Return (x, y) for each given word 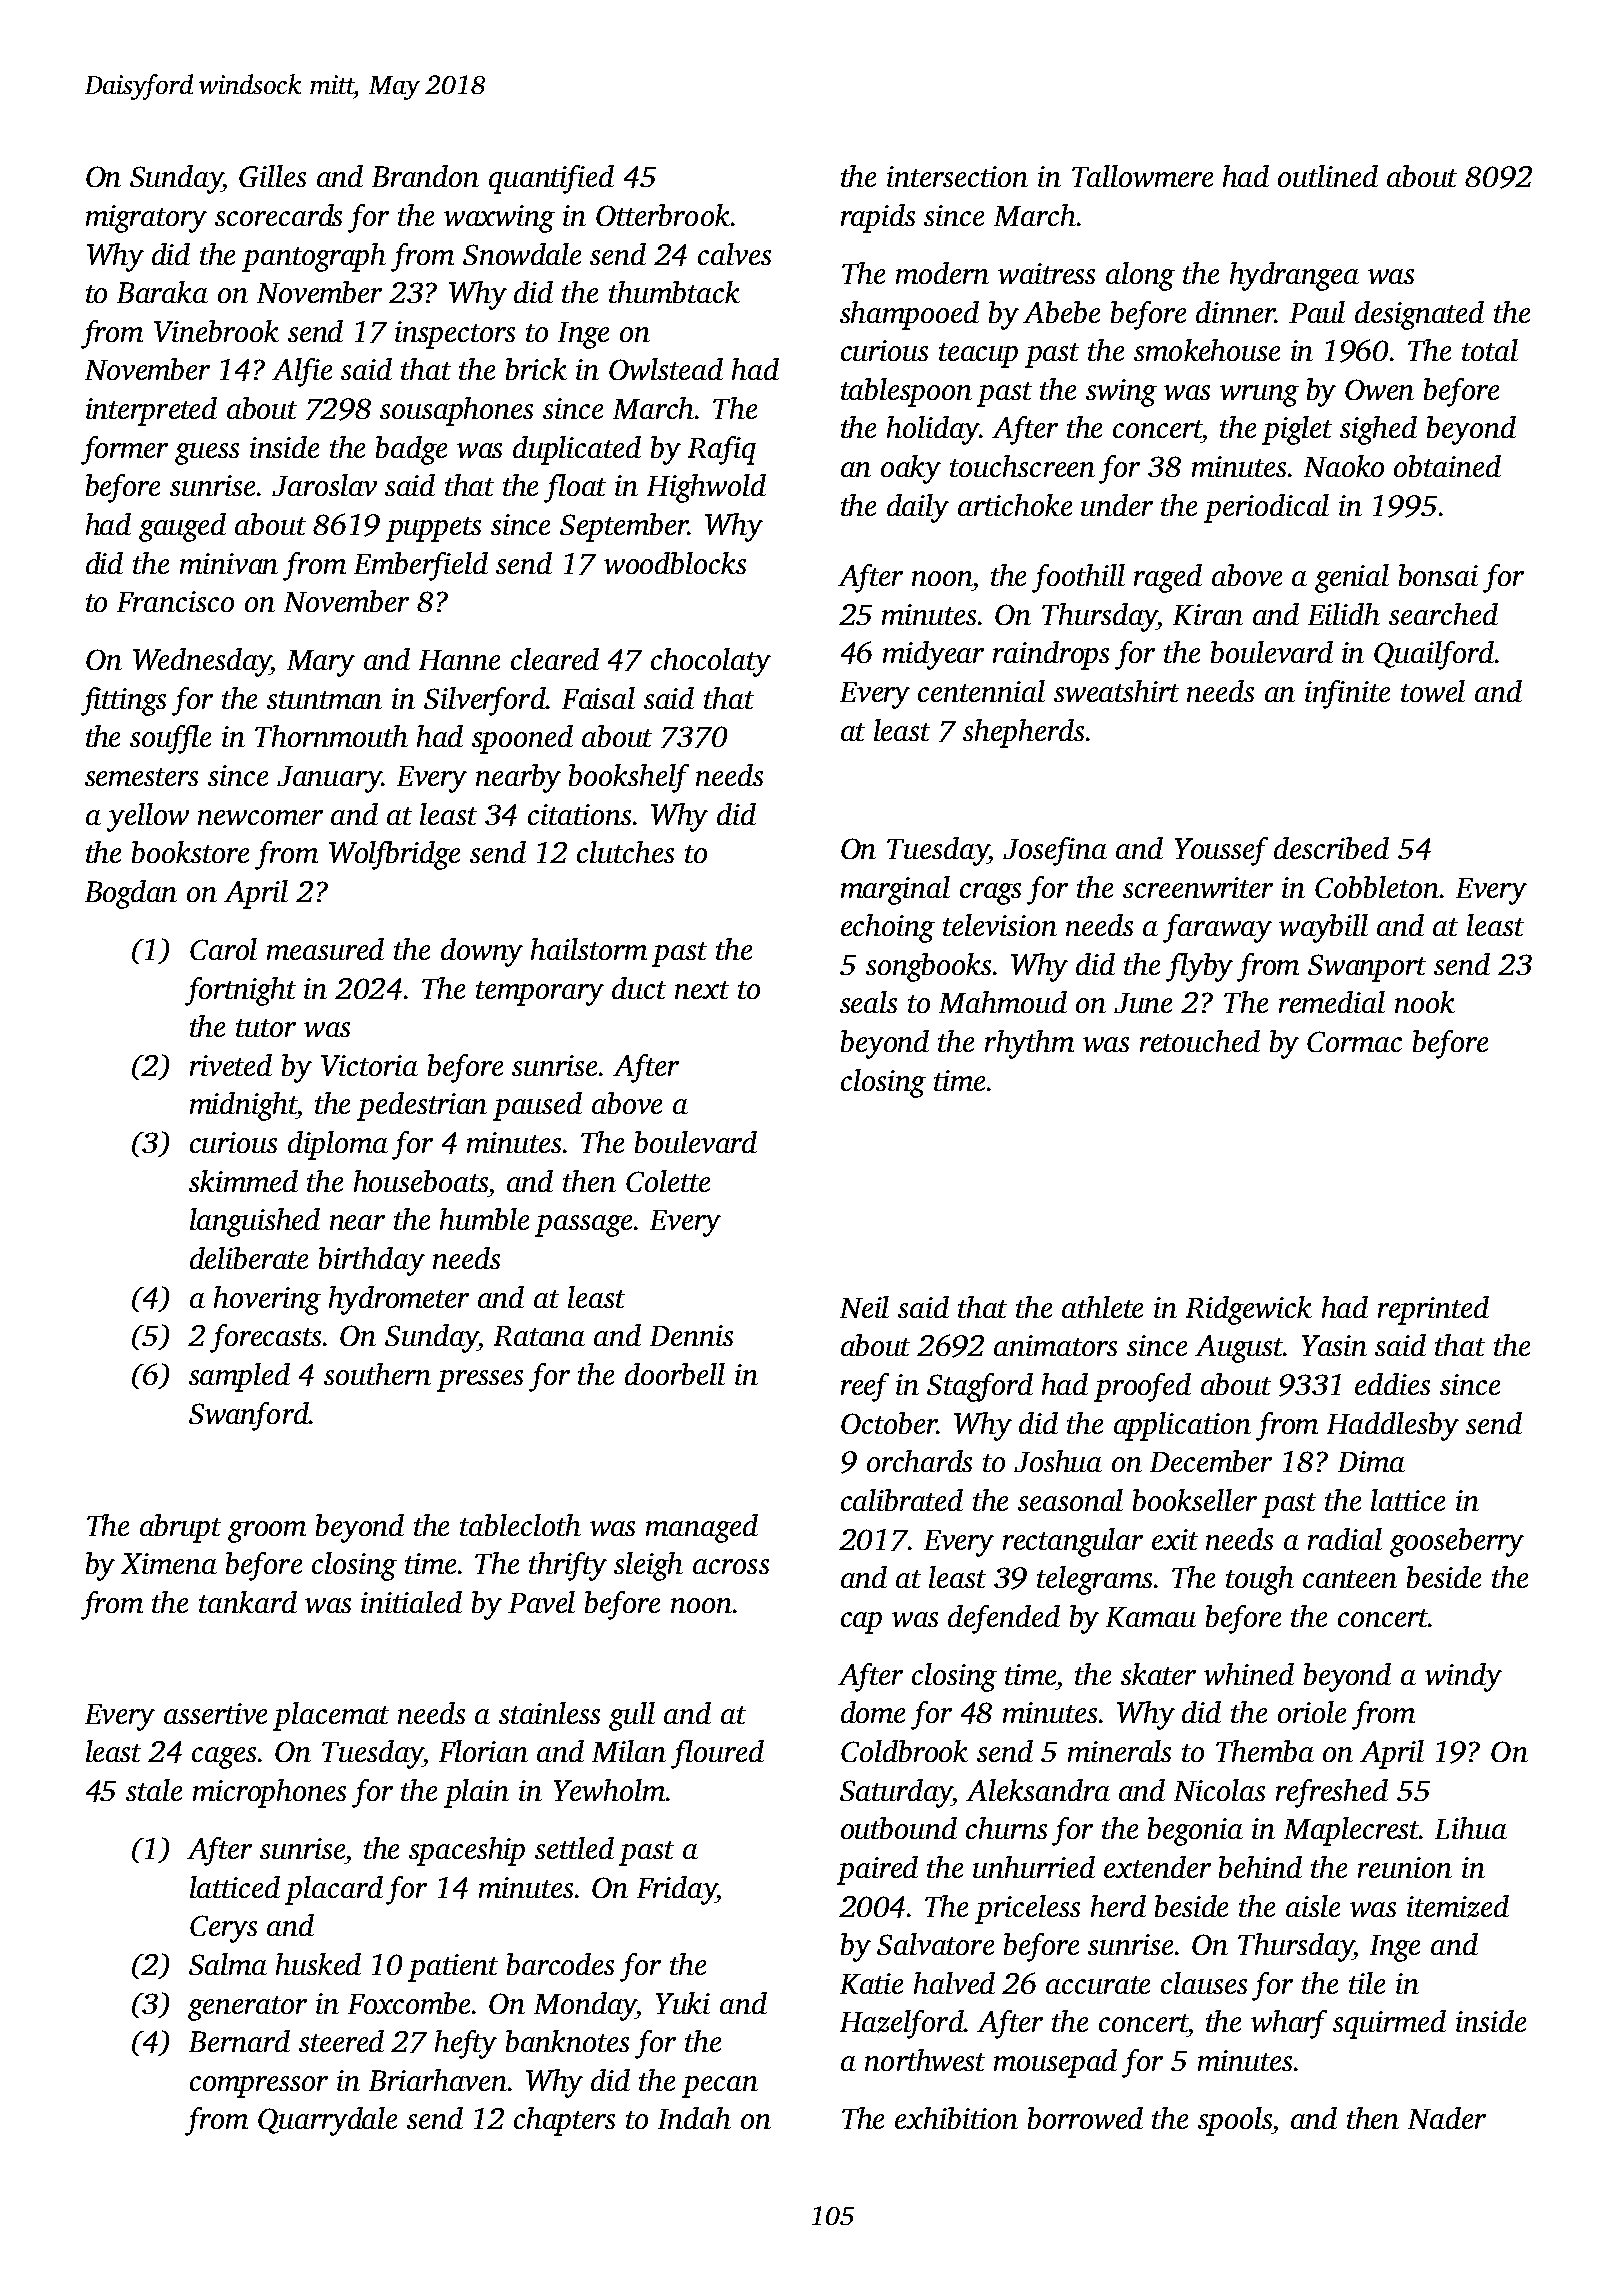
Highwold (706, 488)
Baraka (162, 292)
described (1331, 848)
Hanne (459, 660)
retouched (1200, 1041)
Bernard (239, 2041)
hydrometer (399, 1300)
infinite (1347, 694)
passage (583, 1226)
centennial (981, 691)
